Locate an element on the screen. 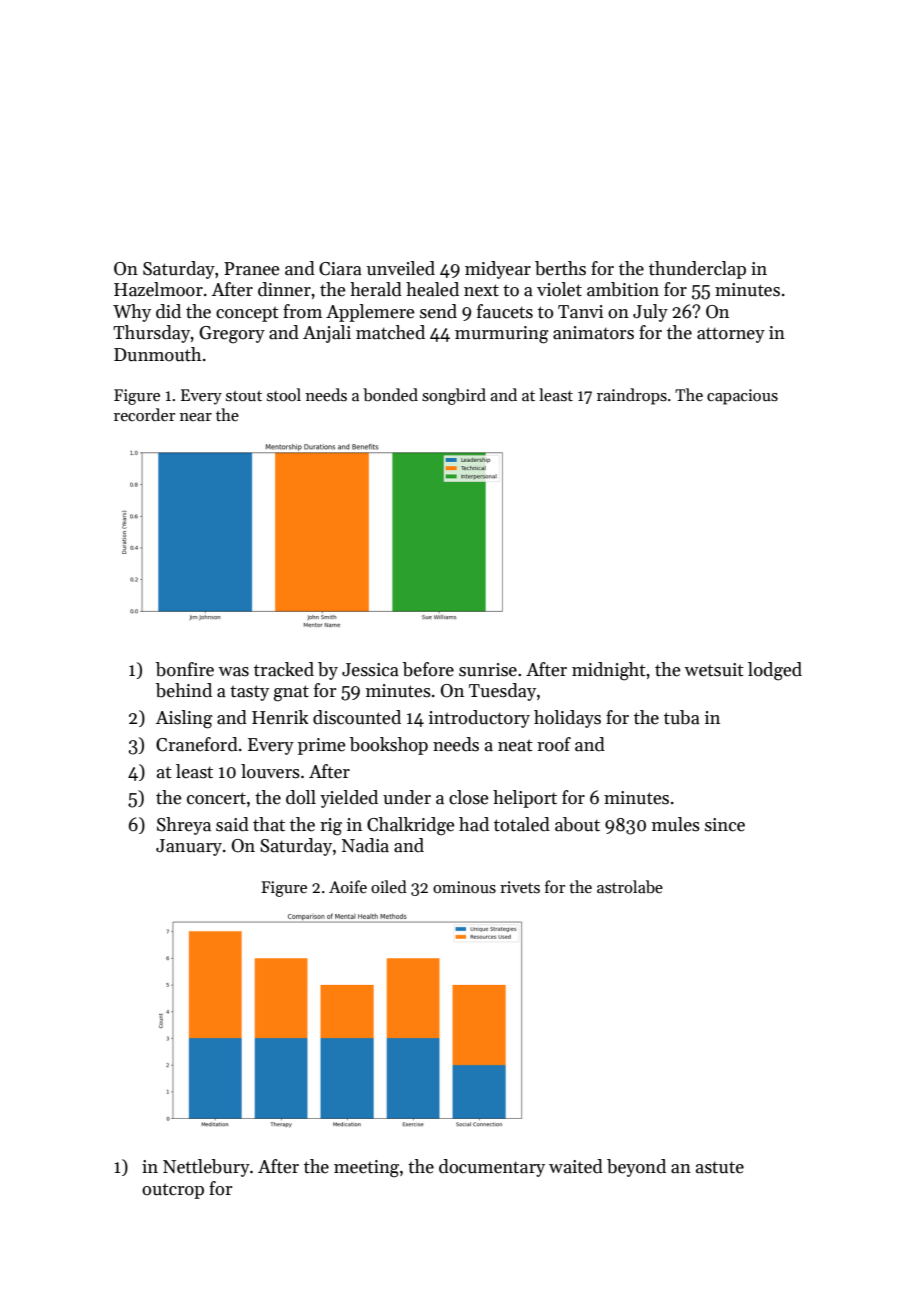 This screenshot has height=1308, width=924. astute is located at coordinates (720, 1167).
